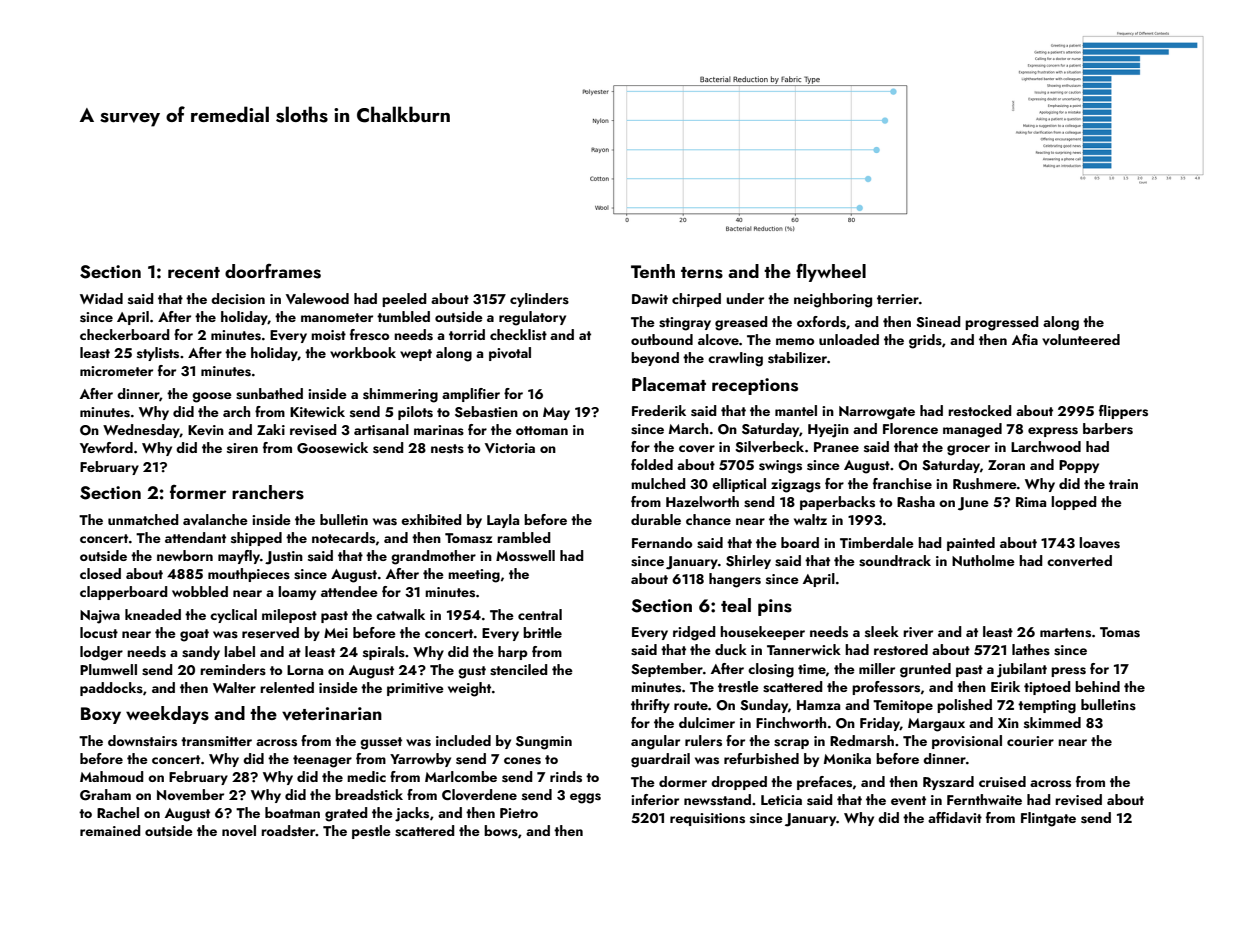  What do you see at coordinates (242, 448) in the screenshot?
I see `siren` at bounding box center [242, 448].
